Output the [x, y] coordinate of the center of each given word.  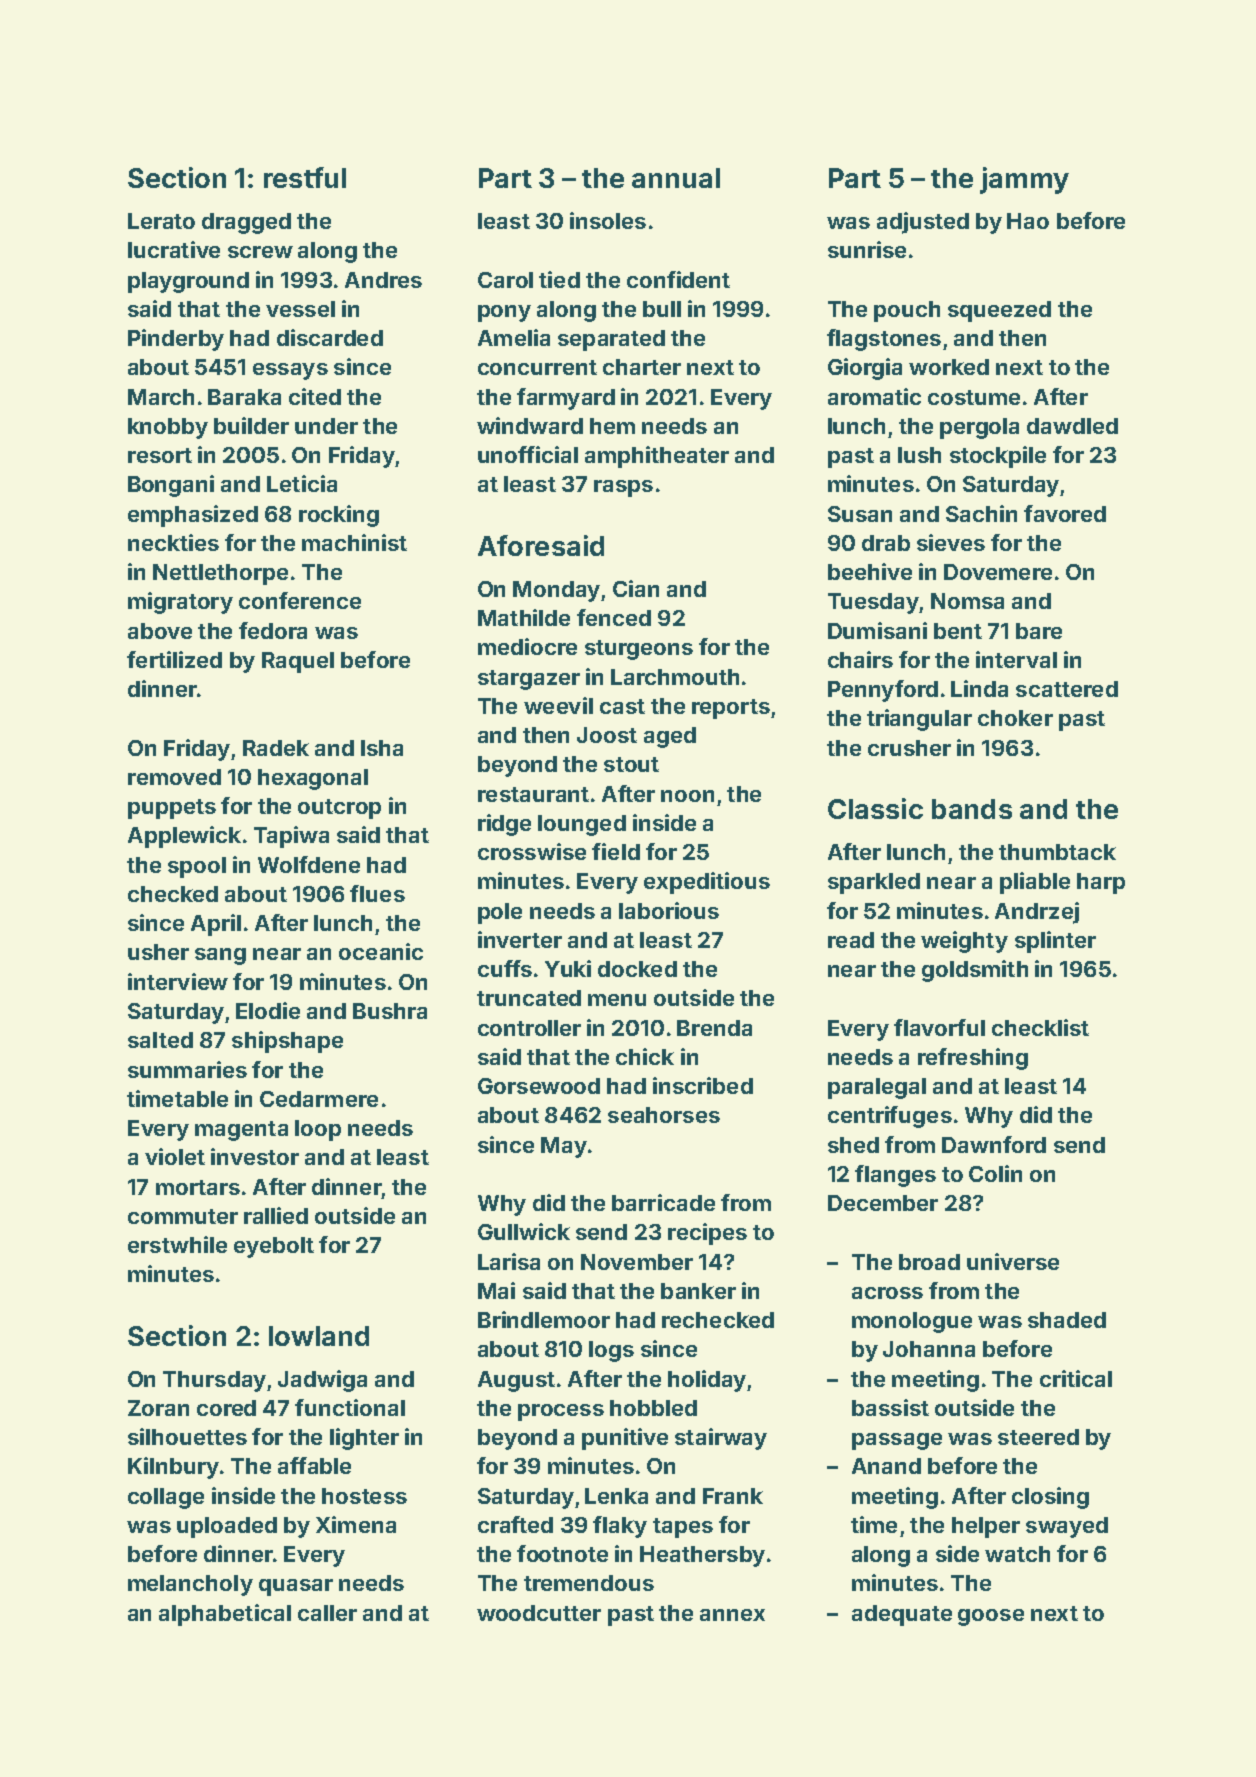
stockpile [998, 457]
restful [305, 177]
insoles [608, 220]
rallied [276, 1215]
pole [500, 913]
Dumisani [877, 630]
